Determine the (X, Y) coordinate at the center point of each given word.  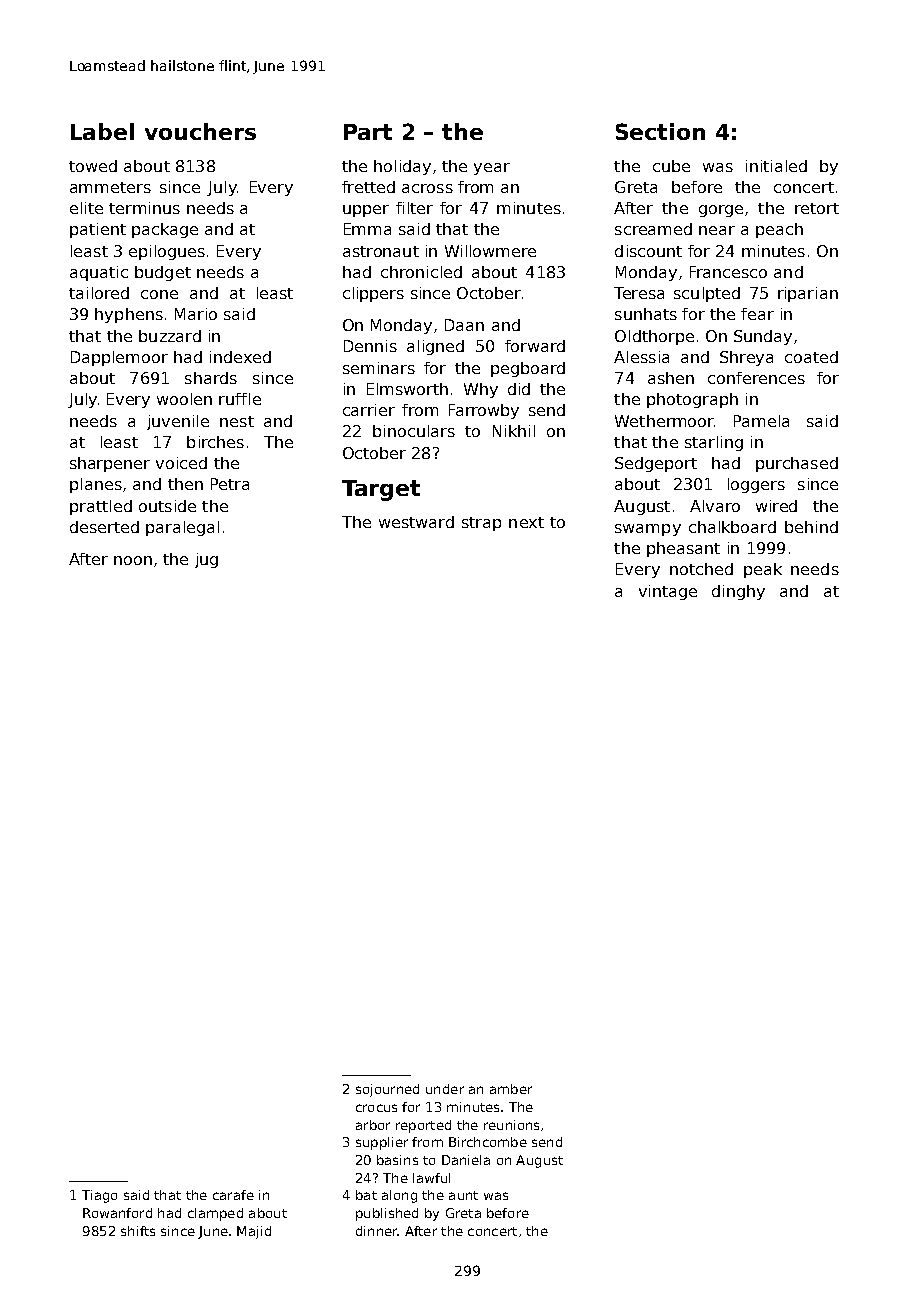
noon (133, 560)
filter (414, 208)
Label (102, 131)
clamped (215, 1214)
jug (206, 560)
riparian (808, 294)
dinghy (738, 592)
